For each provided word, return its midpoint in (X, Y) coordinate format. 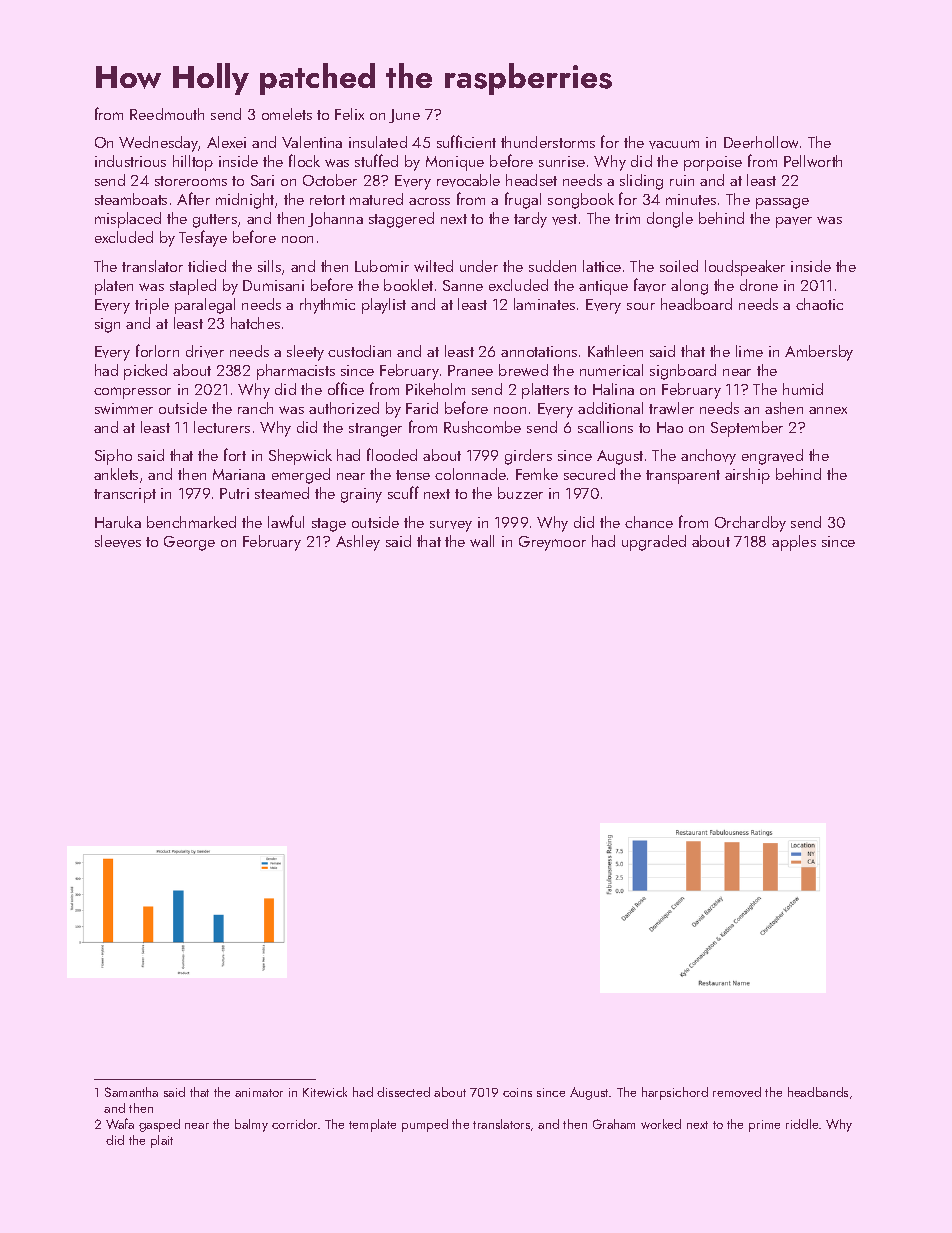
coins (517, 1092)
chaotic (819, 304)
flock (304, 160)
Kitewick (325, 1092)
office (346, 388)
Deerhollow (761, 142)
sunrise (562, 161)
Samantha (131, 1092)
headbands (818, 1092)
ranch (255, 408)
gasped (159, 1125)
